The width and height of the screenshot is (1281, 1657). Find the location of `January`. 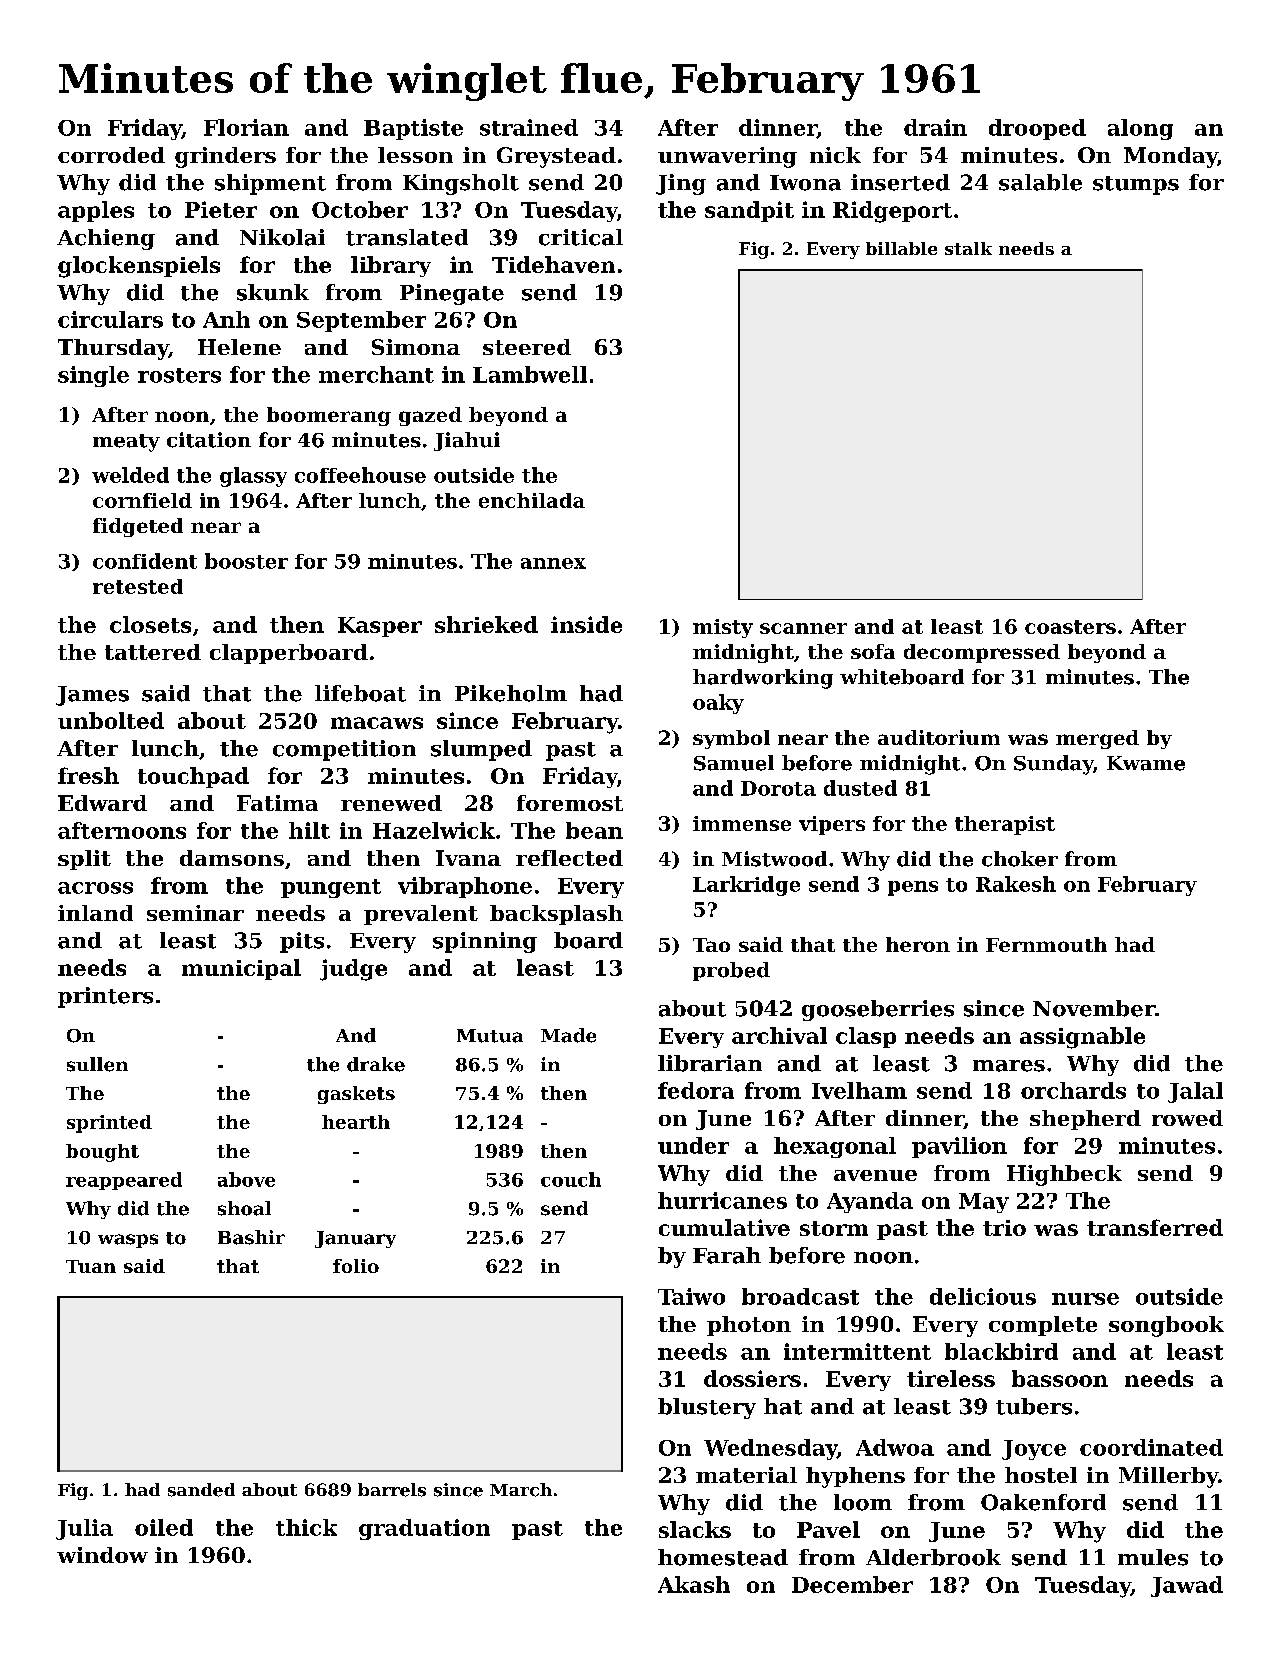

January is located at coordinates (355, 1239).
